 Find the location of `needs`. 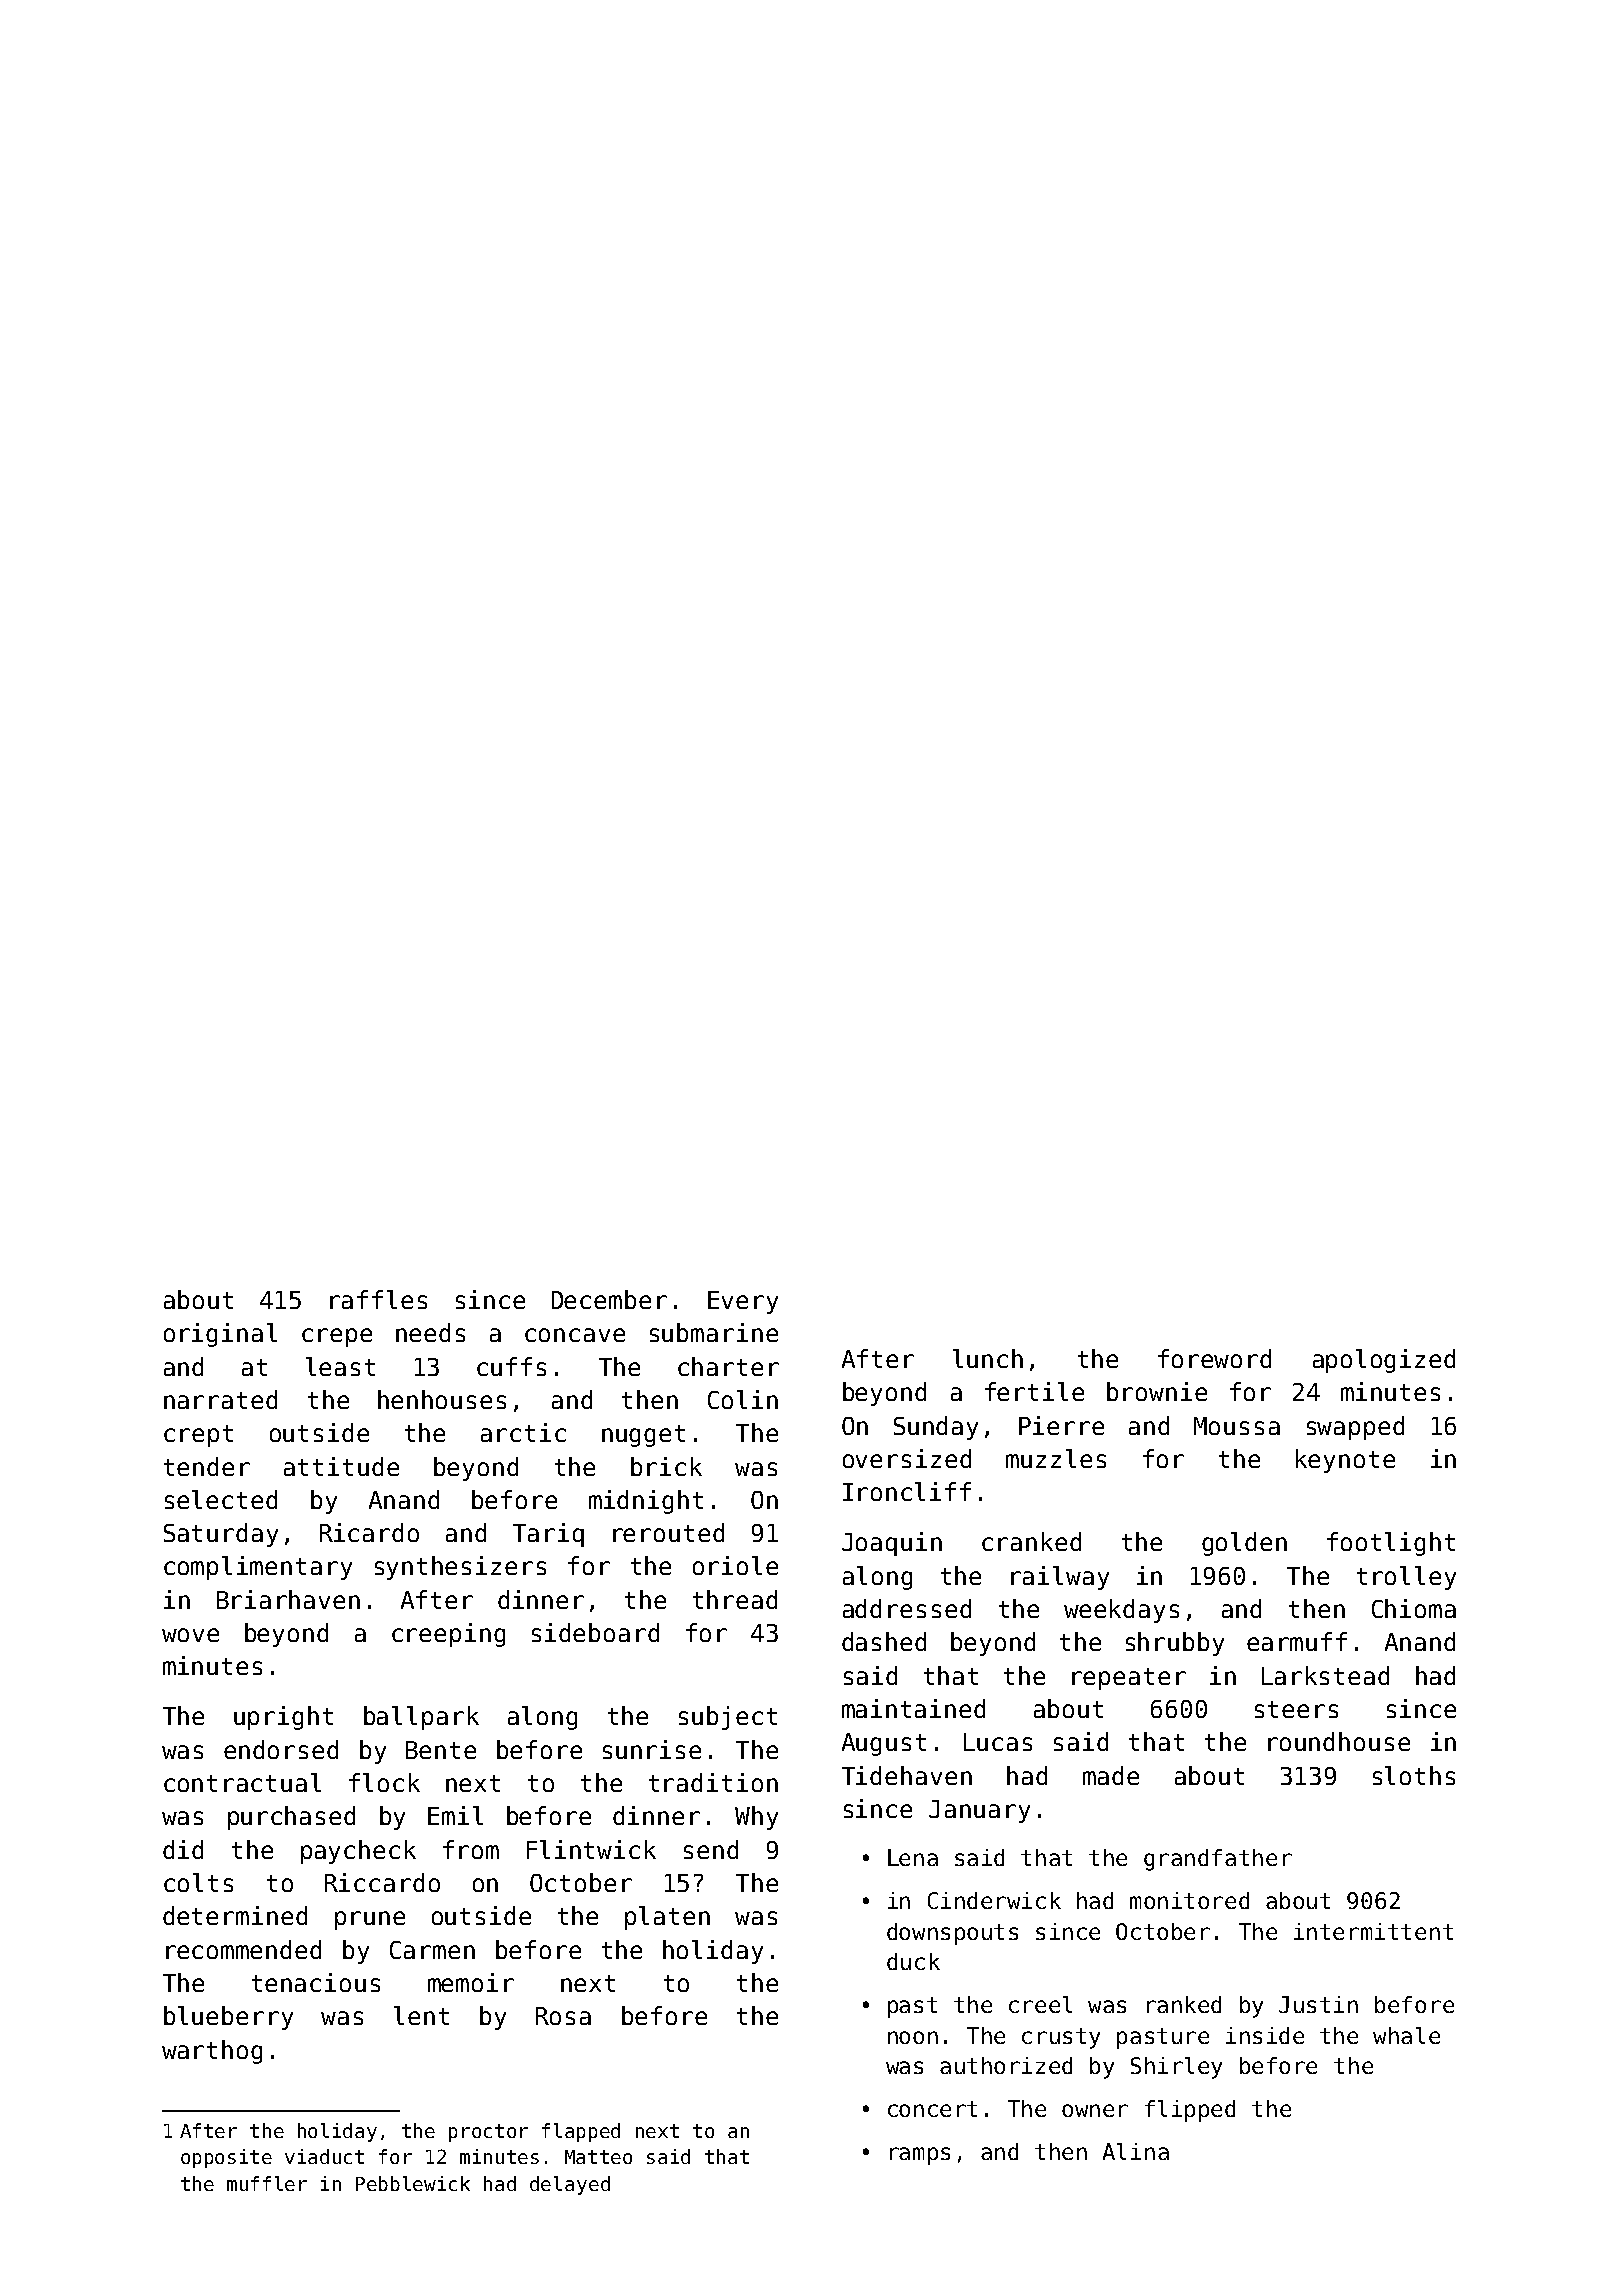

needs is located at coordinates (430, 1332).
